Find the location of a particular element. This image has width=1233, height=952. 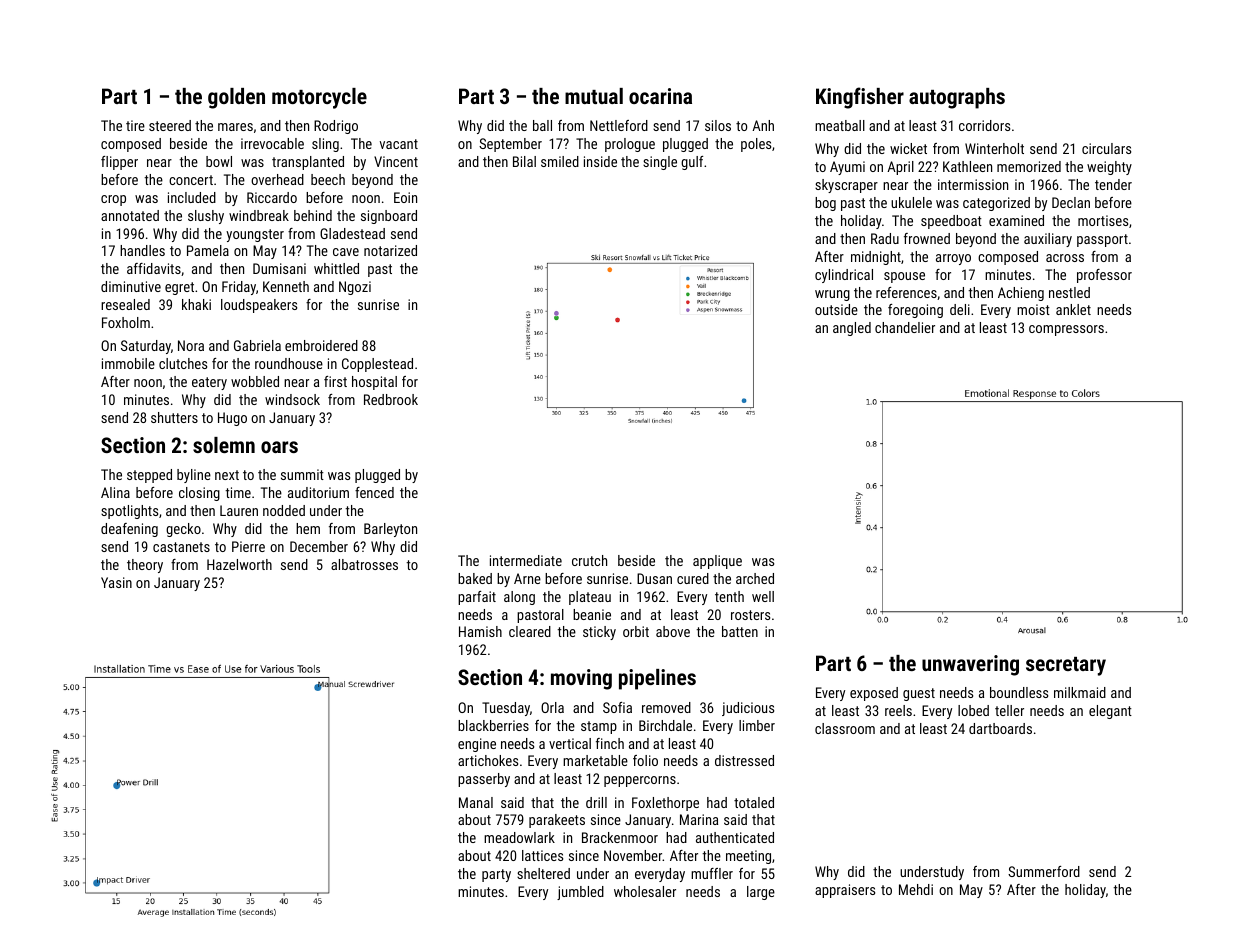

immobile is located at coordinates (128, 363).
